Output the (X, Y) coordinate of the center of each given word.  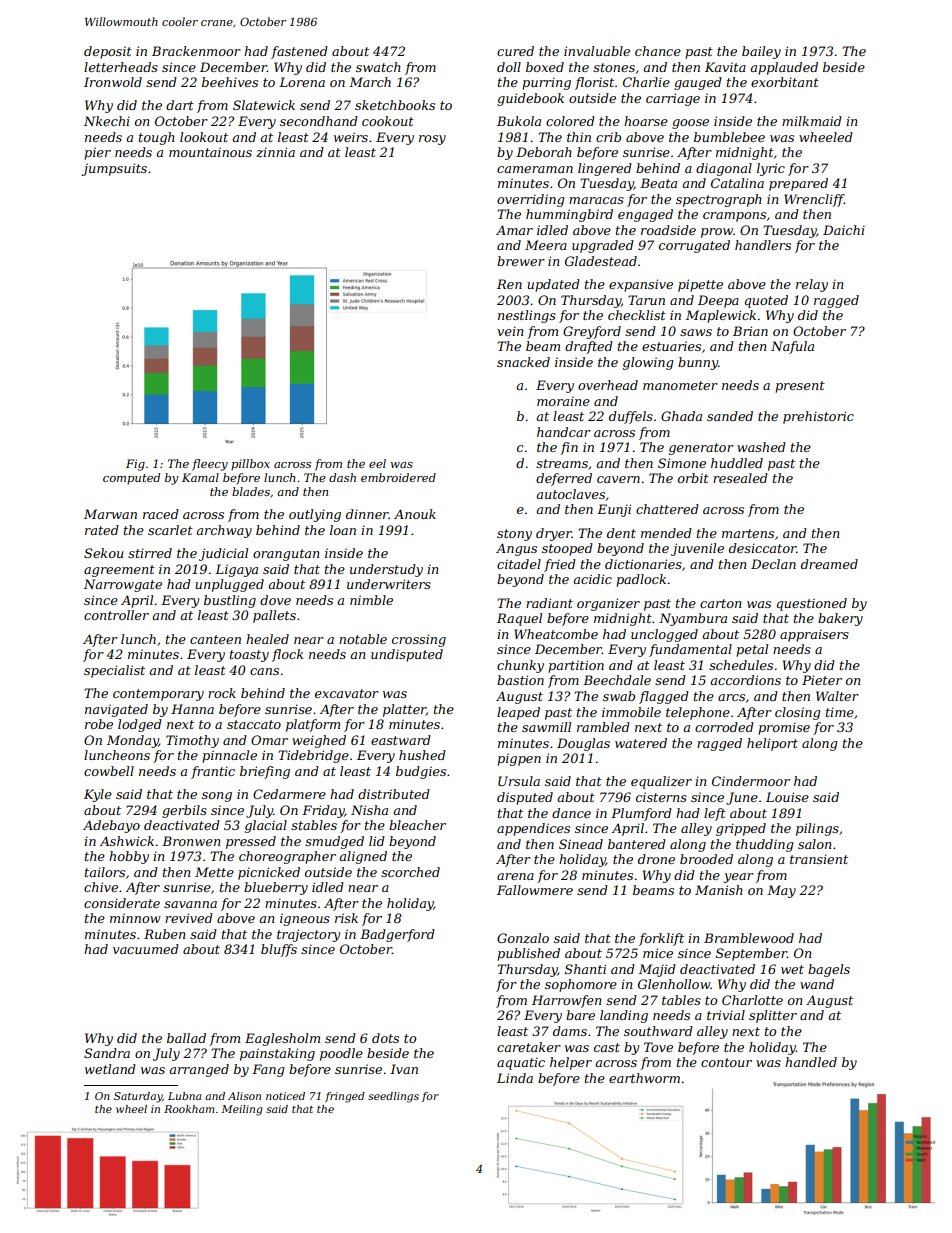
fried (560, 565)
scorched (410, 872)
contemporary (158, 695)
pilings (817, 829)
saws (696, 332)
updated (553, 285)
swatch (378, 67)
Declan (773, 564)
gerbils (184, 811)
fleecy (210, 465)
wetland (110, 1069)
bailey (761, 52)
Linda (515, 1078)
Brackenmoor (196, 51)
